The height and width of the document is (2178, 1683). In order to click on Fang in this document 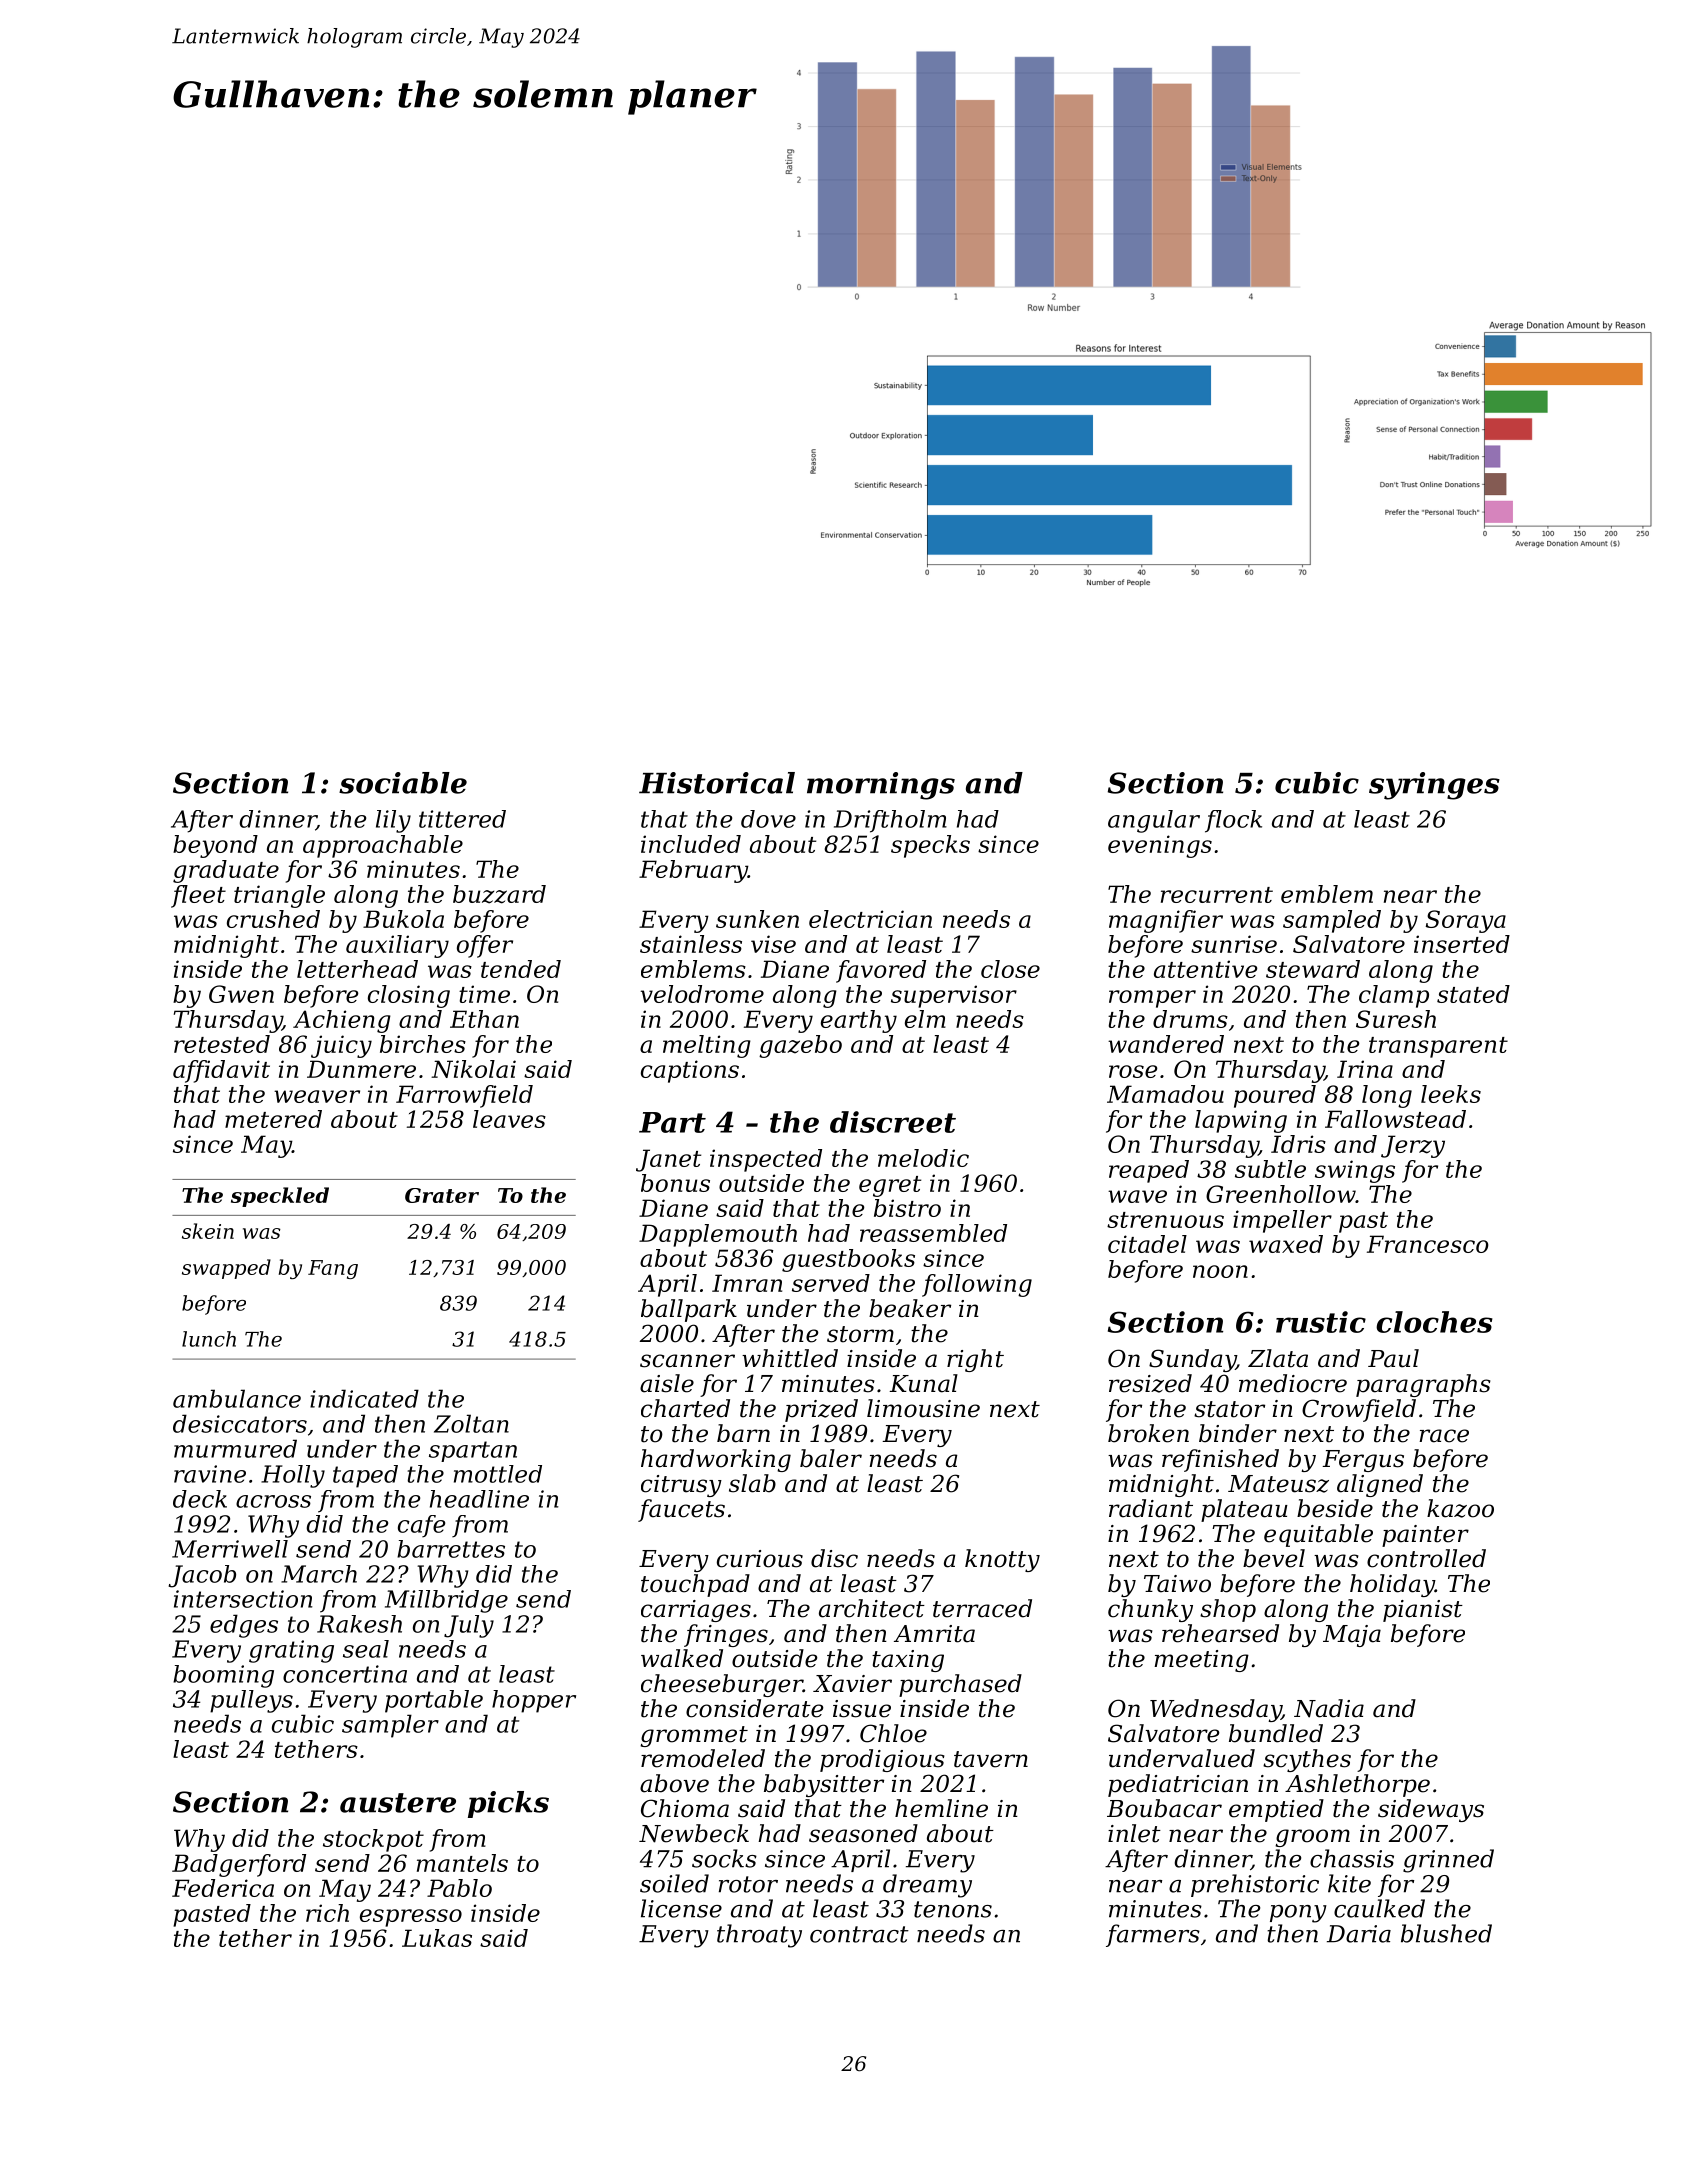, I will do `click(333, 1269)`.
